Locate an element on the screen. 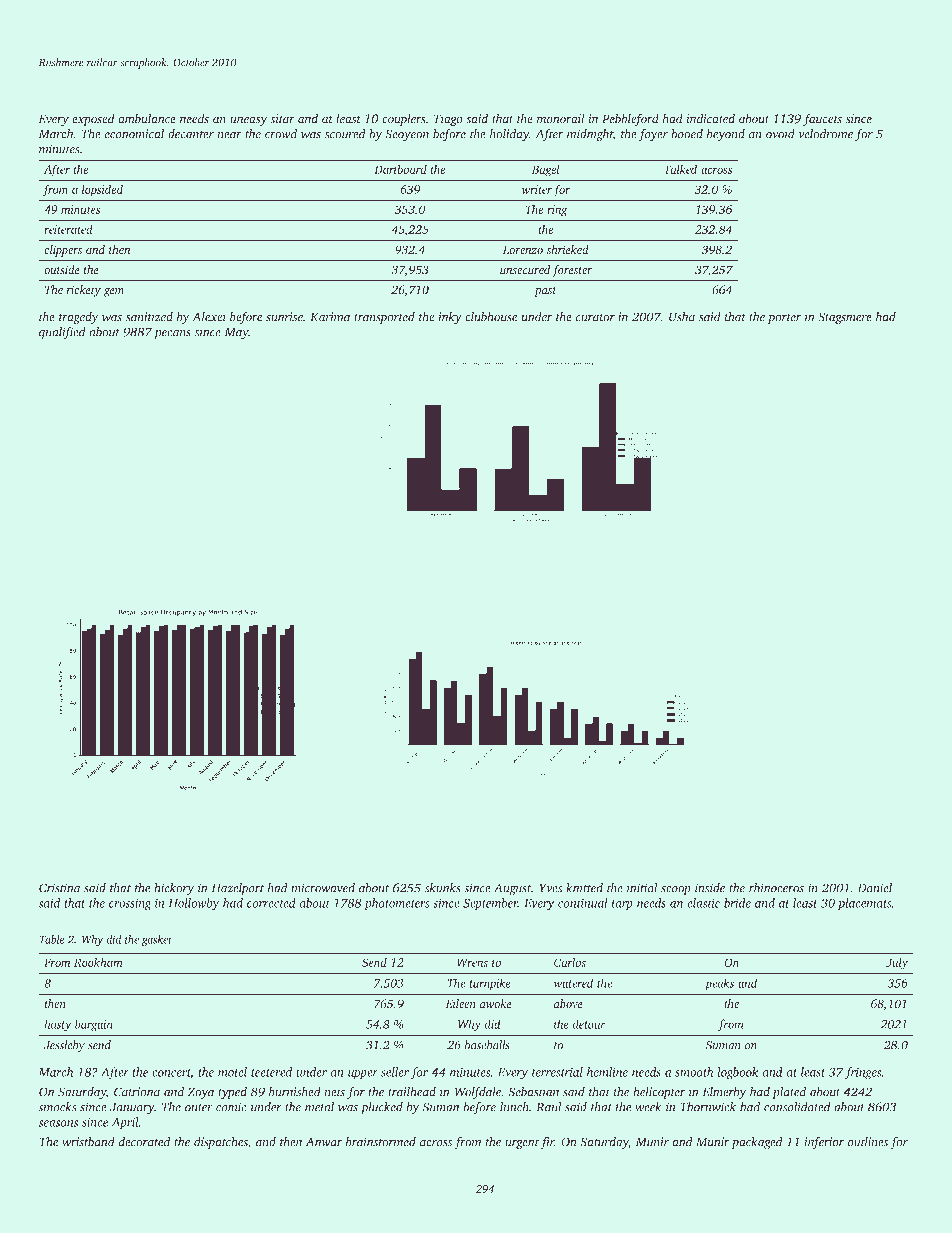 This screenshot has width=952, height=1233. Stagsmere is located at coordinates (845, 318).
